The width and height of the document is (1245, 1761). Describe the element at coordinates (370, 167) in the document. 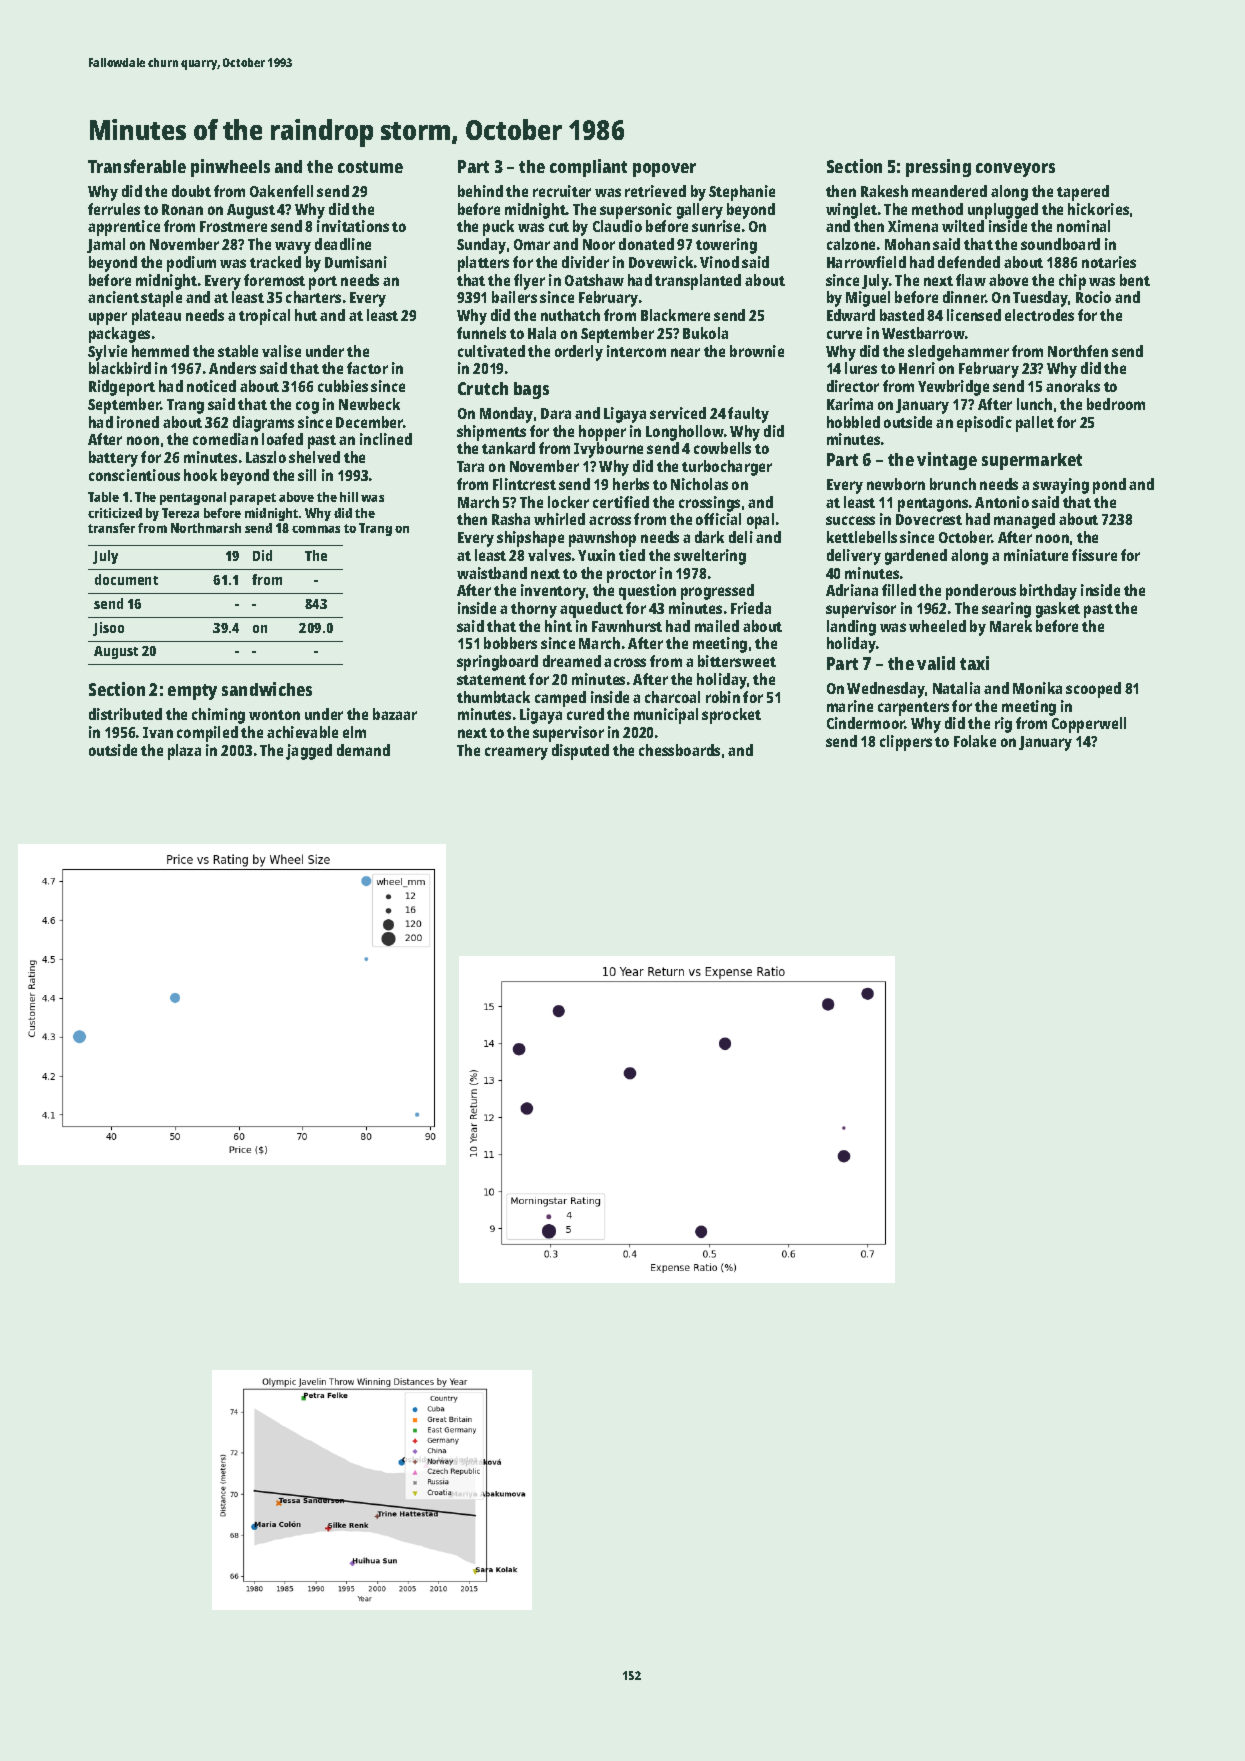

I see `costume` at that location.
